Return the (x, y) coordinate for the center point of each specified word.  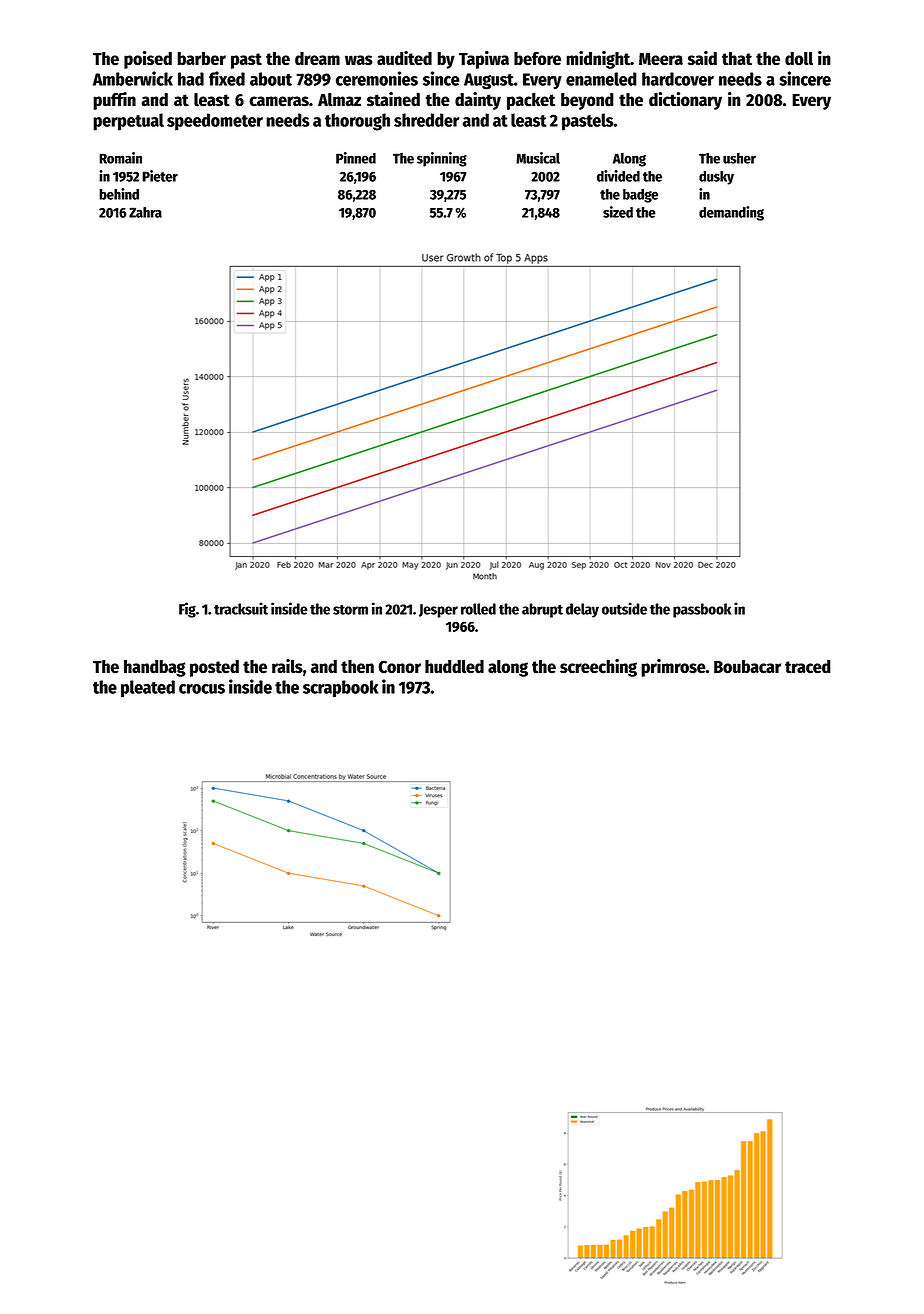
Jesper (438, 611)
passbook (702, 610)
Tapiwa (484, 60)
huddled (454, 667)
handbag (155, 668)
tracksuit (241, 608)
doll (799, 59)
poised (148, 60)
